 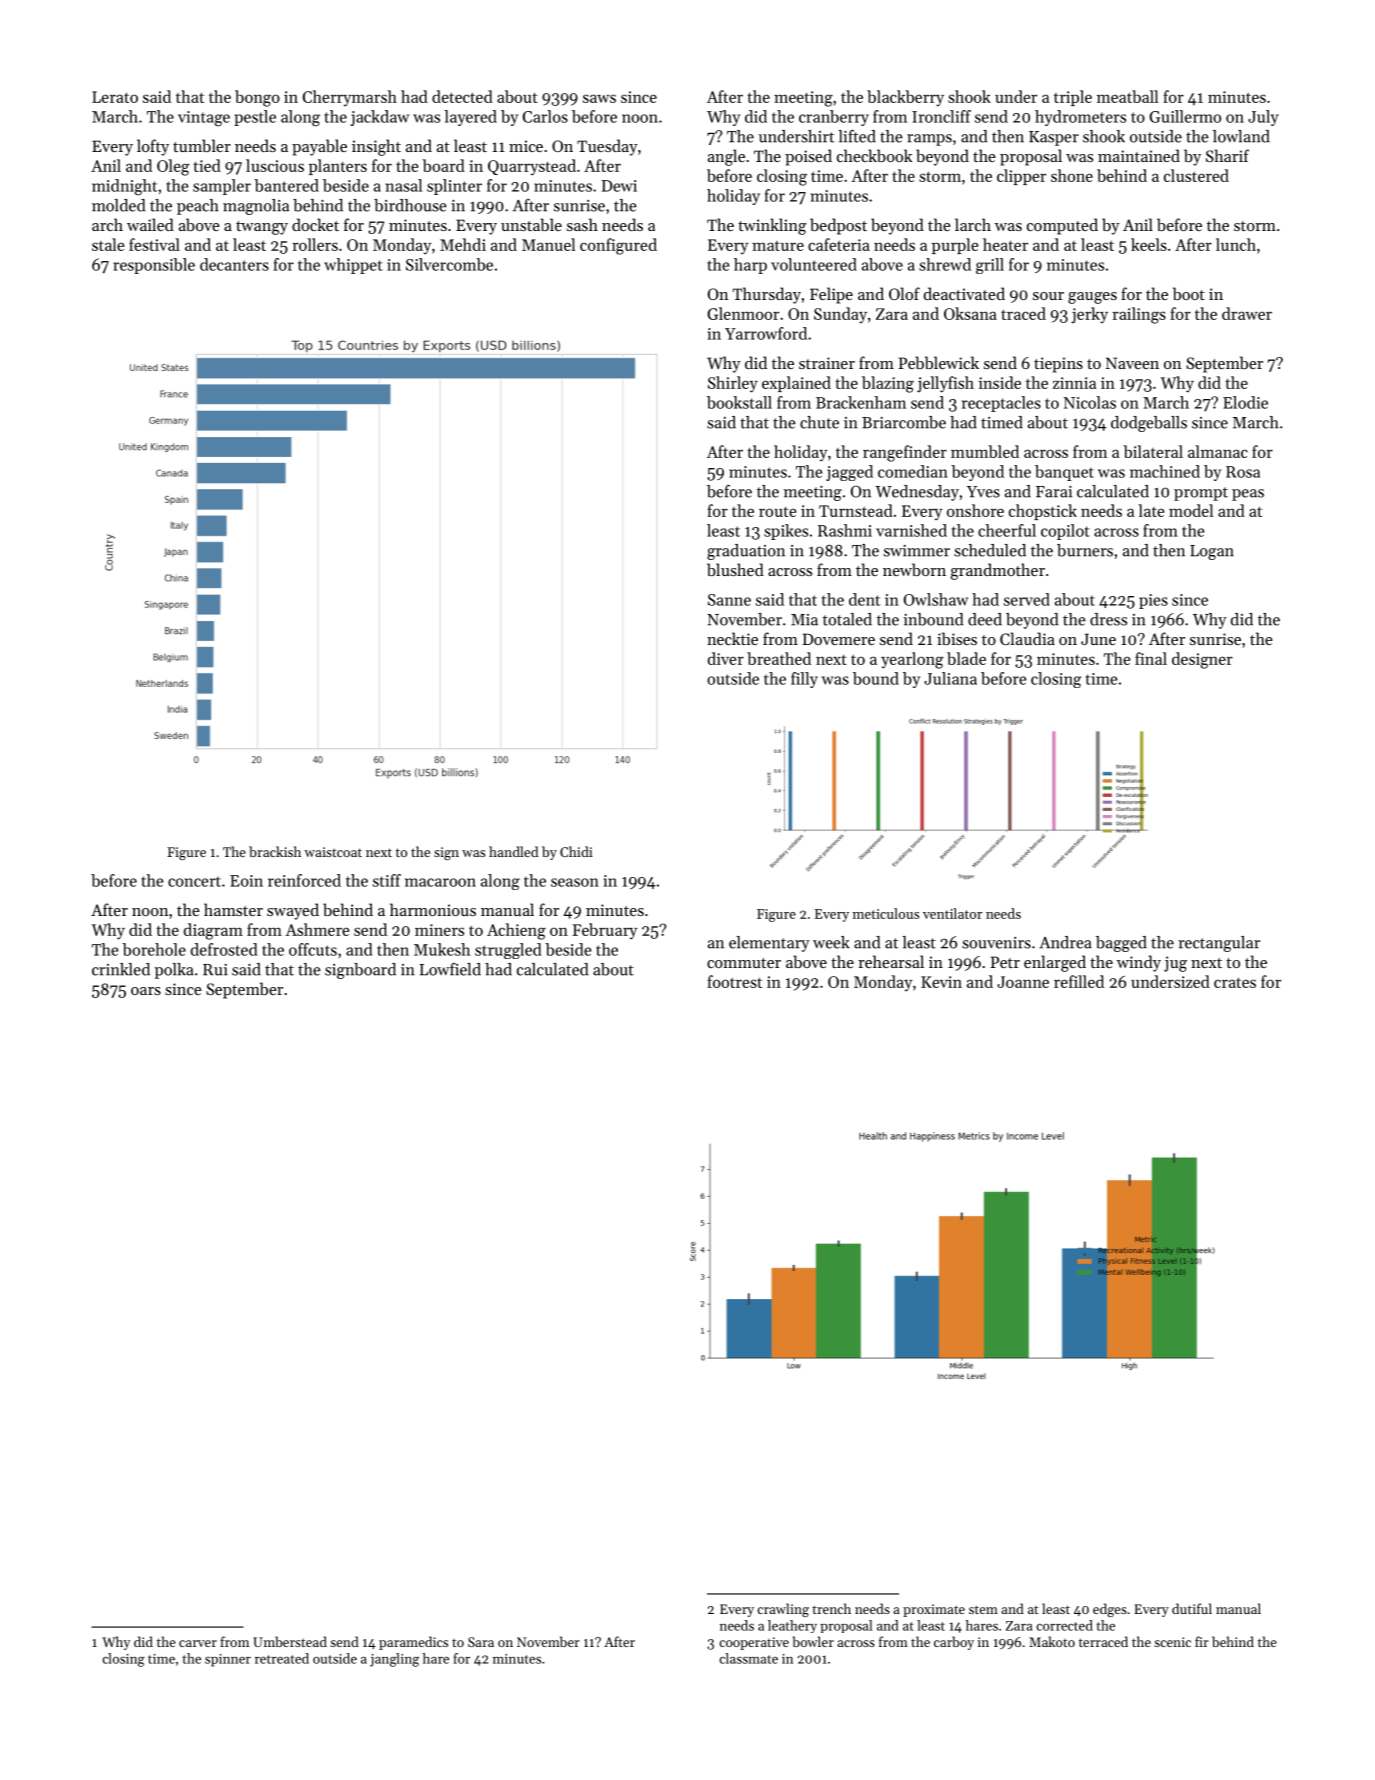 What do you see at coordinates (1212, 552) in the image?
I see `Logan` at bounding box center [1212, 552].
